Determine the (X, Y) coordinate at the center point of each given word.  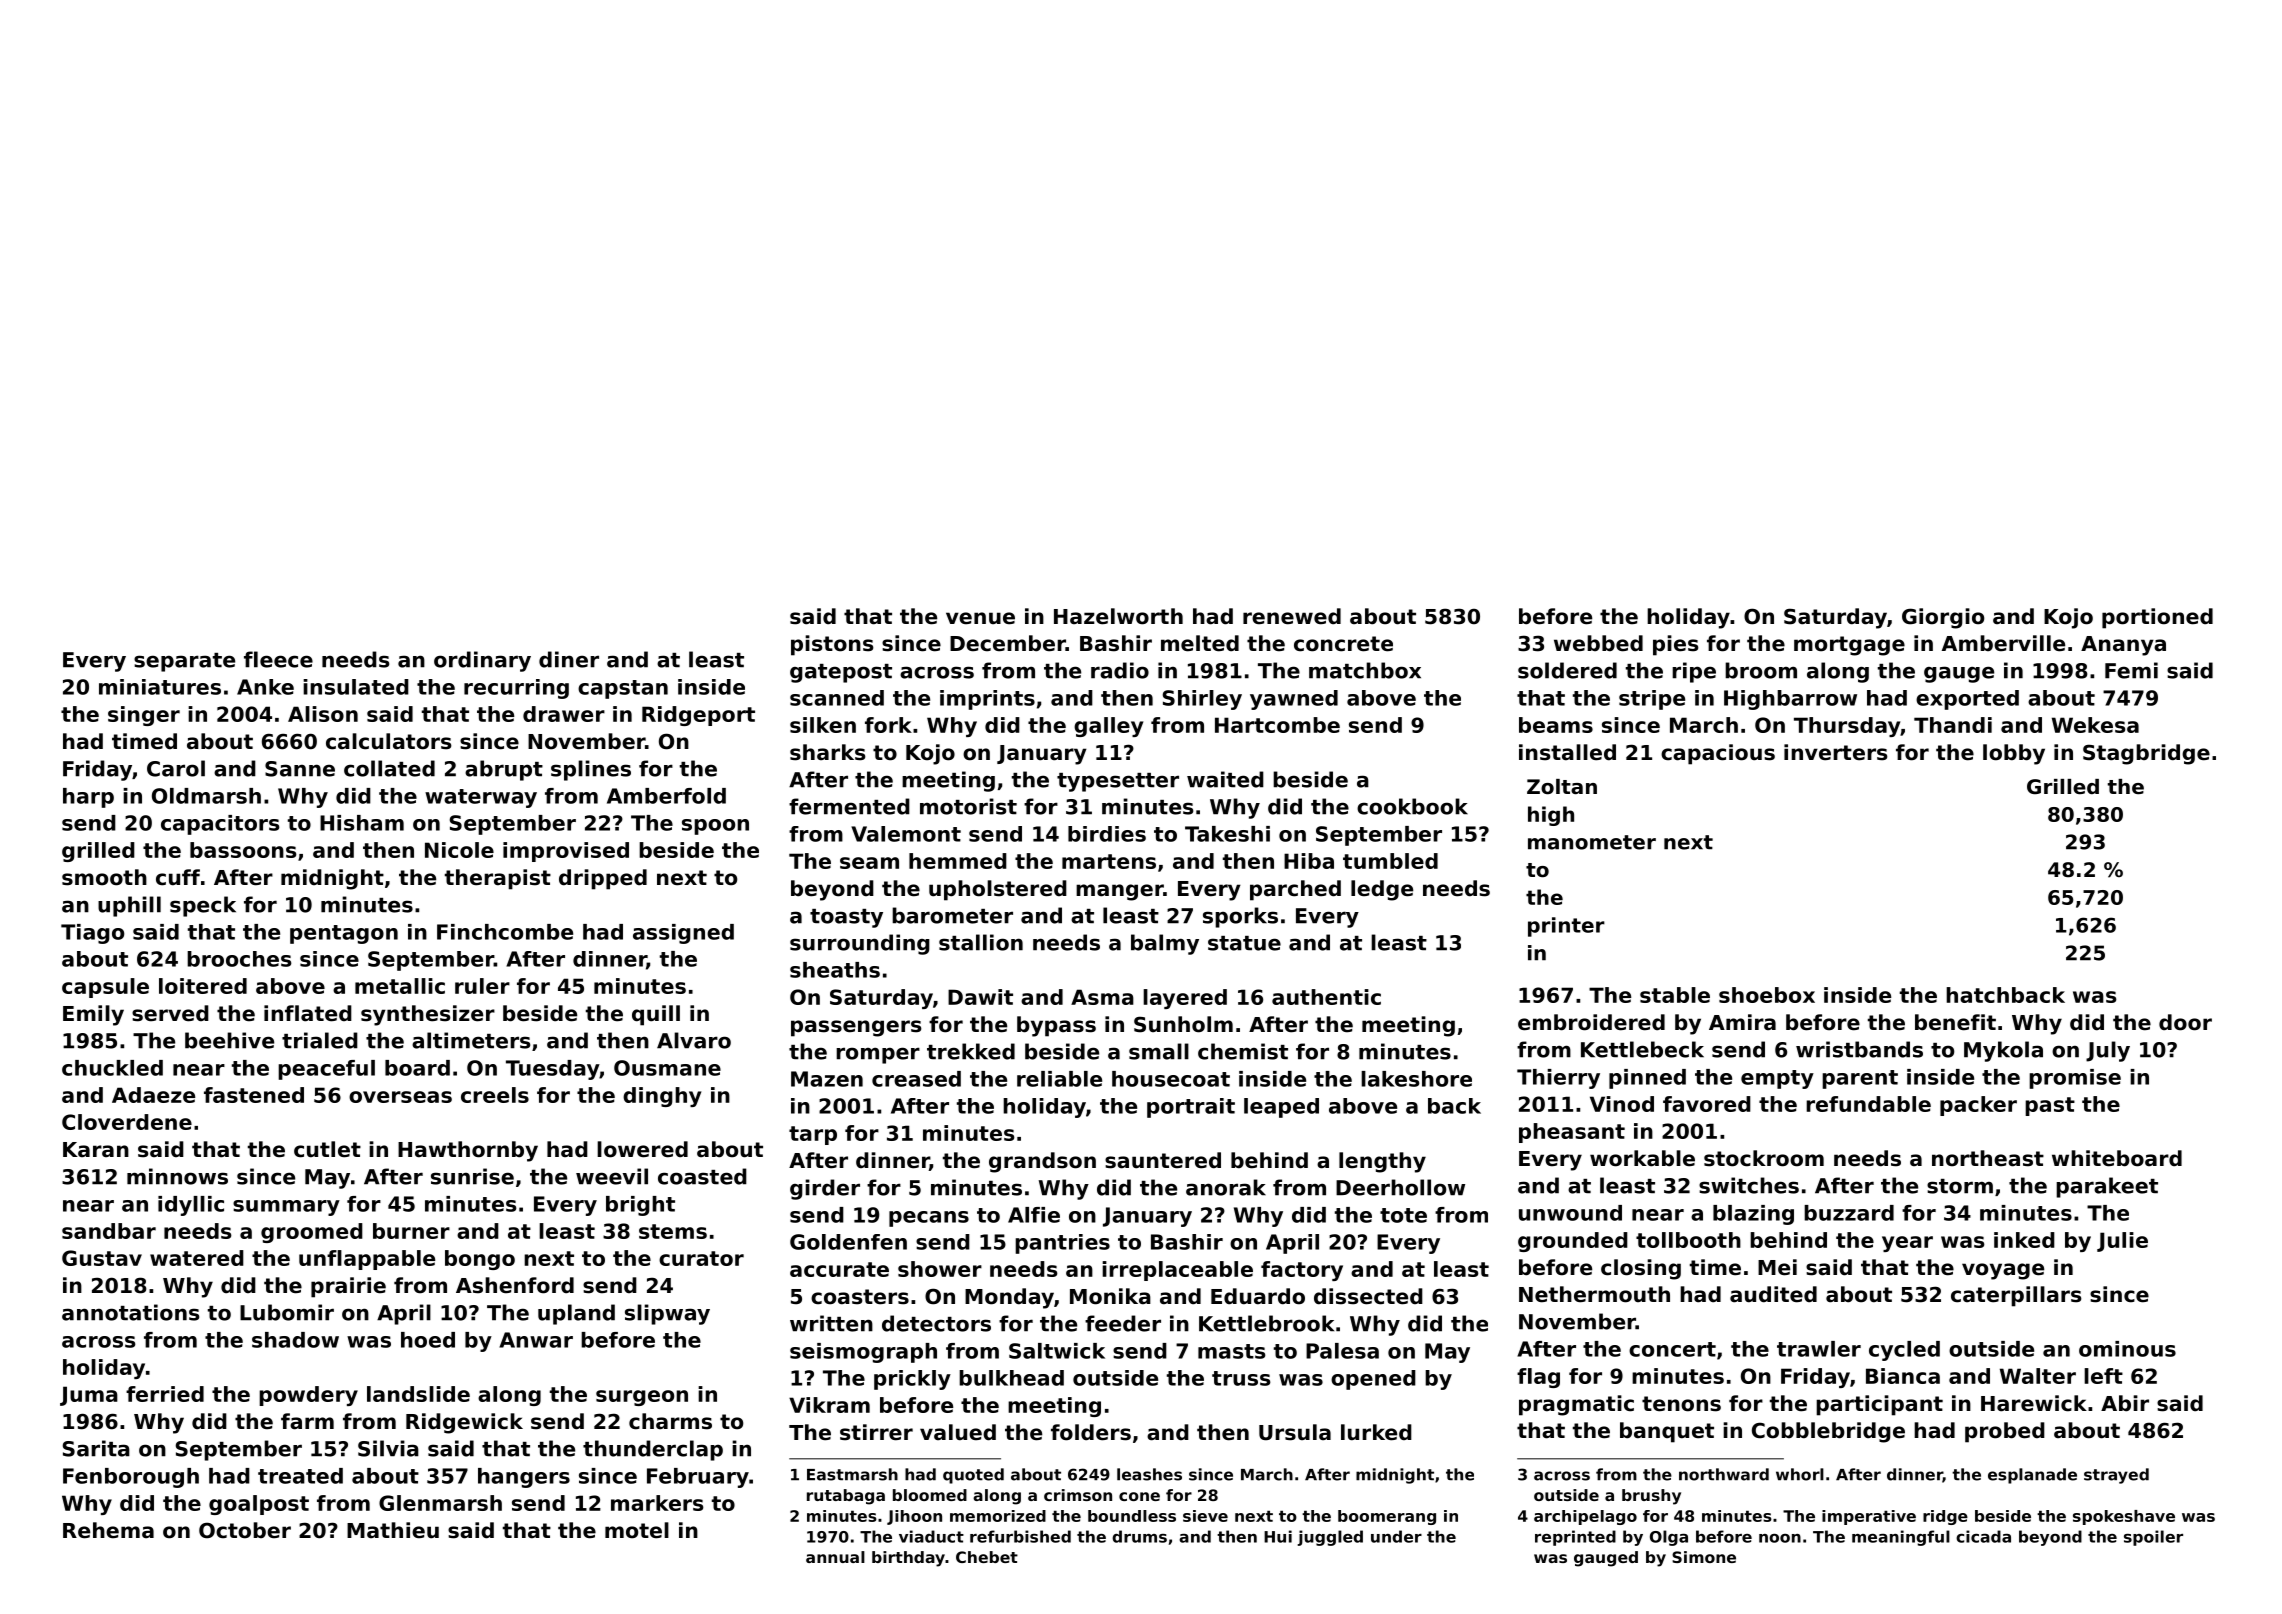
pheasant (1572, 1133)
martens (1109, 861)
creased (916, 1079)
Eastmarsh (852, 1474)
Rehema (108, 1530)
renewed (1292, 616)
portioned (2157, 618)
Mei (1777, 1267)
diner (569, 659)
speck (203, 906)
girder (825, 1189)
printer (1566, 927)
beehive (229, 1040)
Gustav (102, 1258)
